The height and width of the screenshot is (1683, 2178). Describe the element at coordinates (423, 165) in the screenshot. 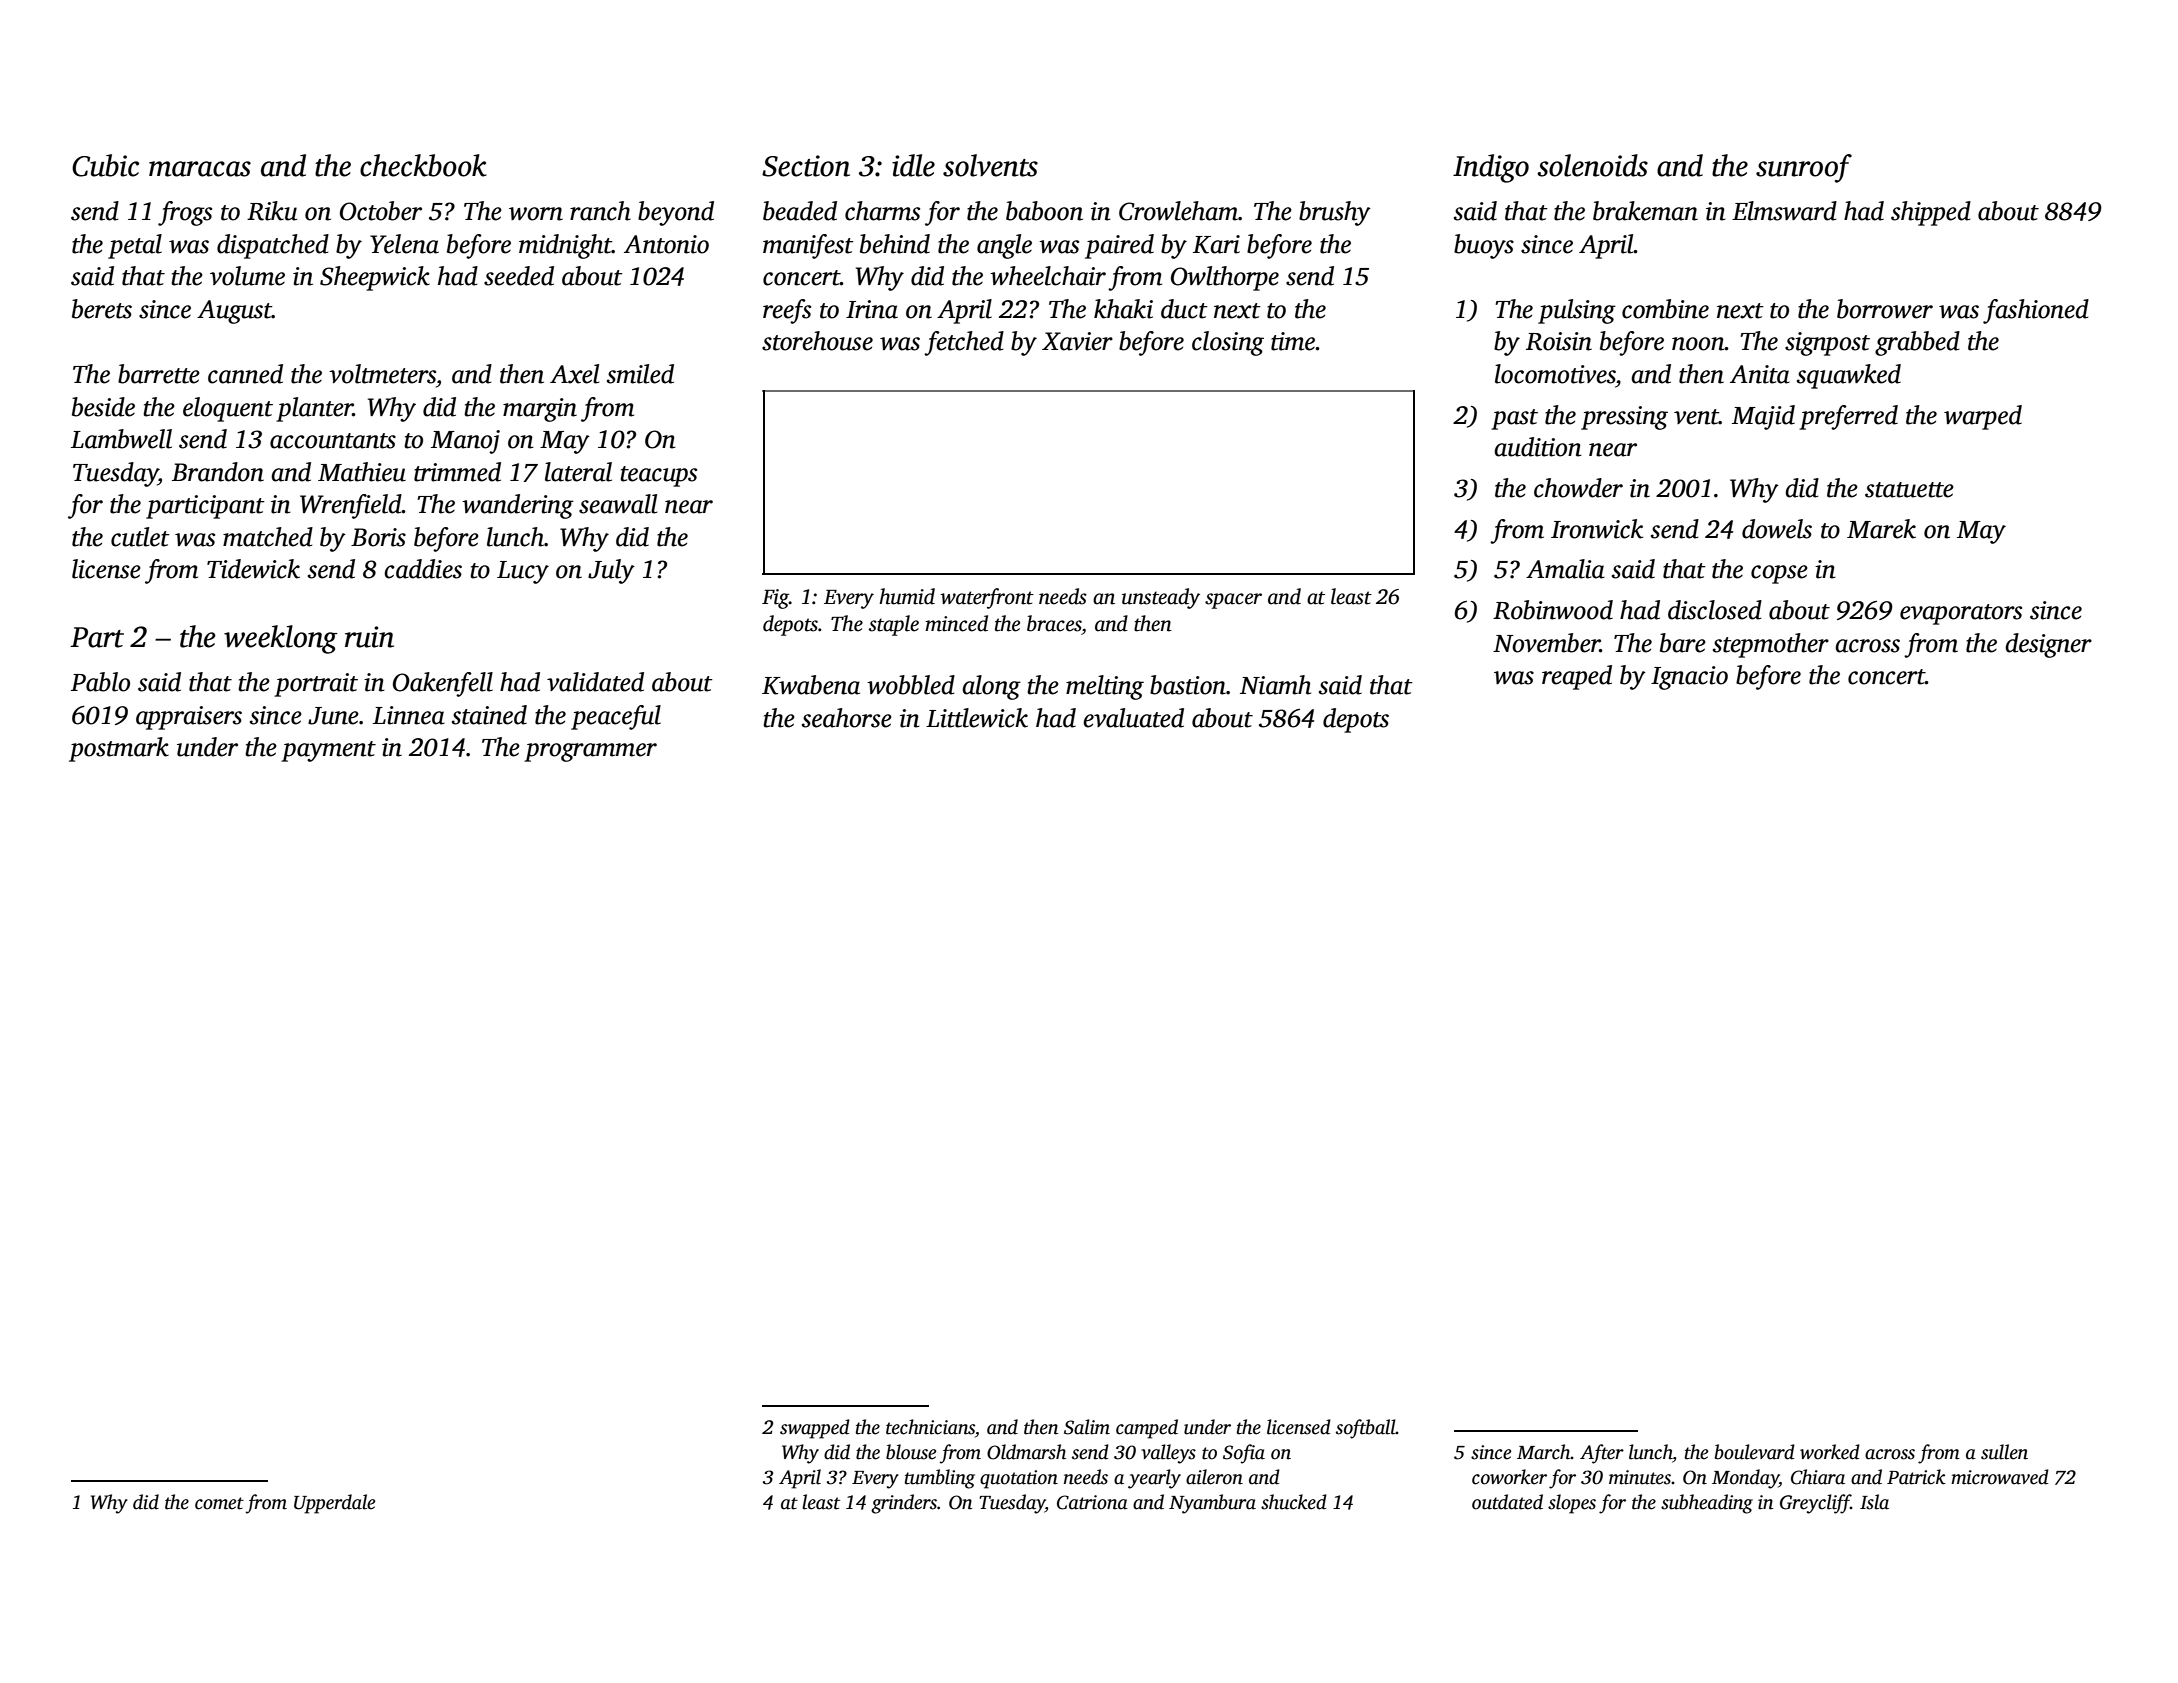

I see `checkbook` at that location.
